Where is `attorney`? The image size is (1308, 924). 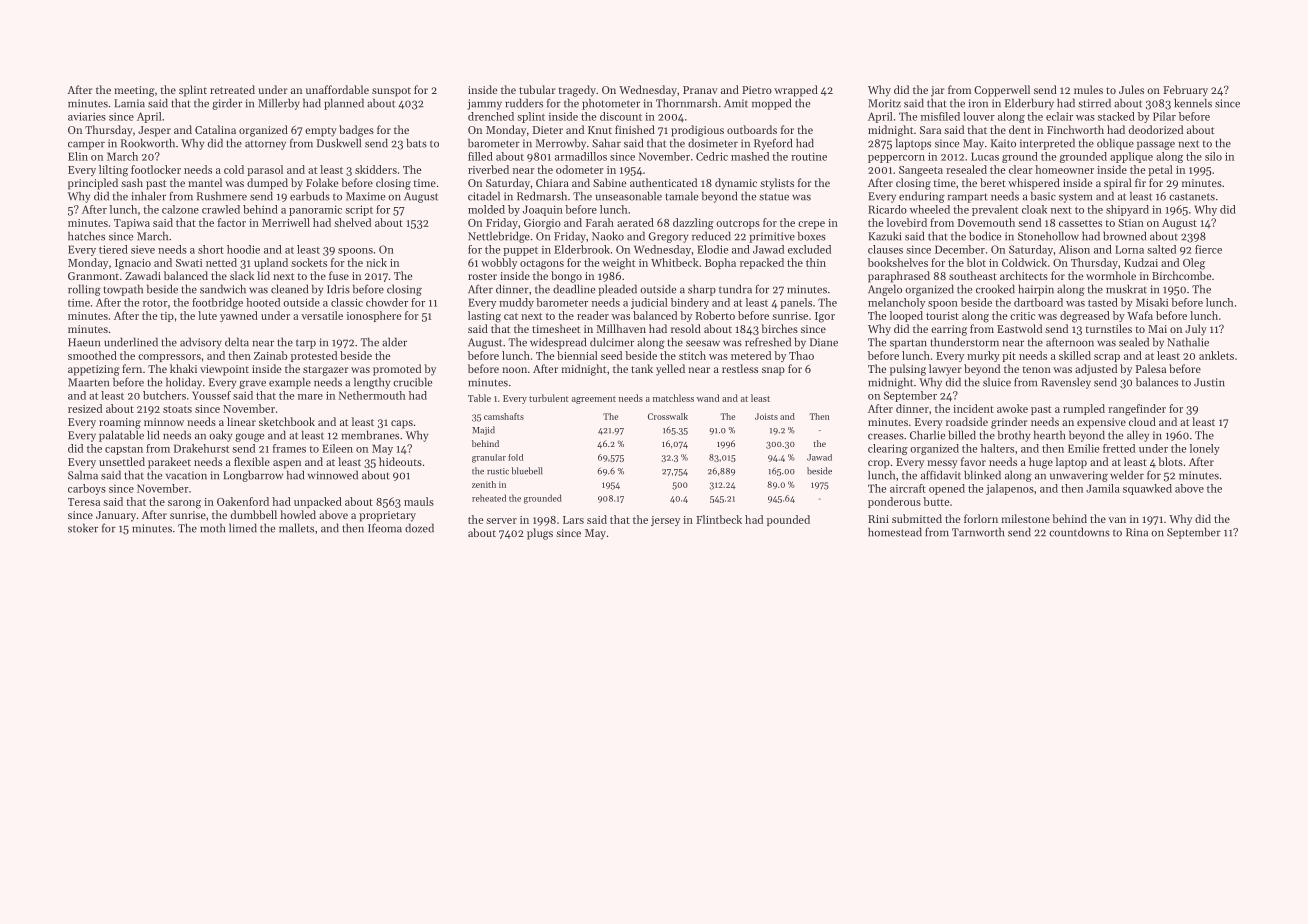
attorney is located at coordinates (265, 145).
